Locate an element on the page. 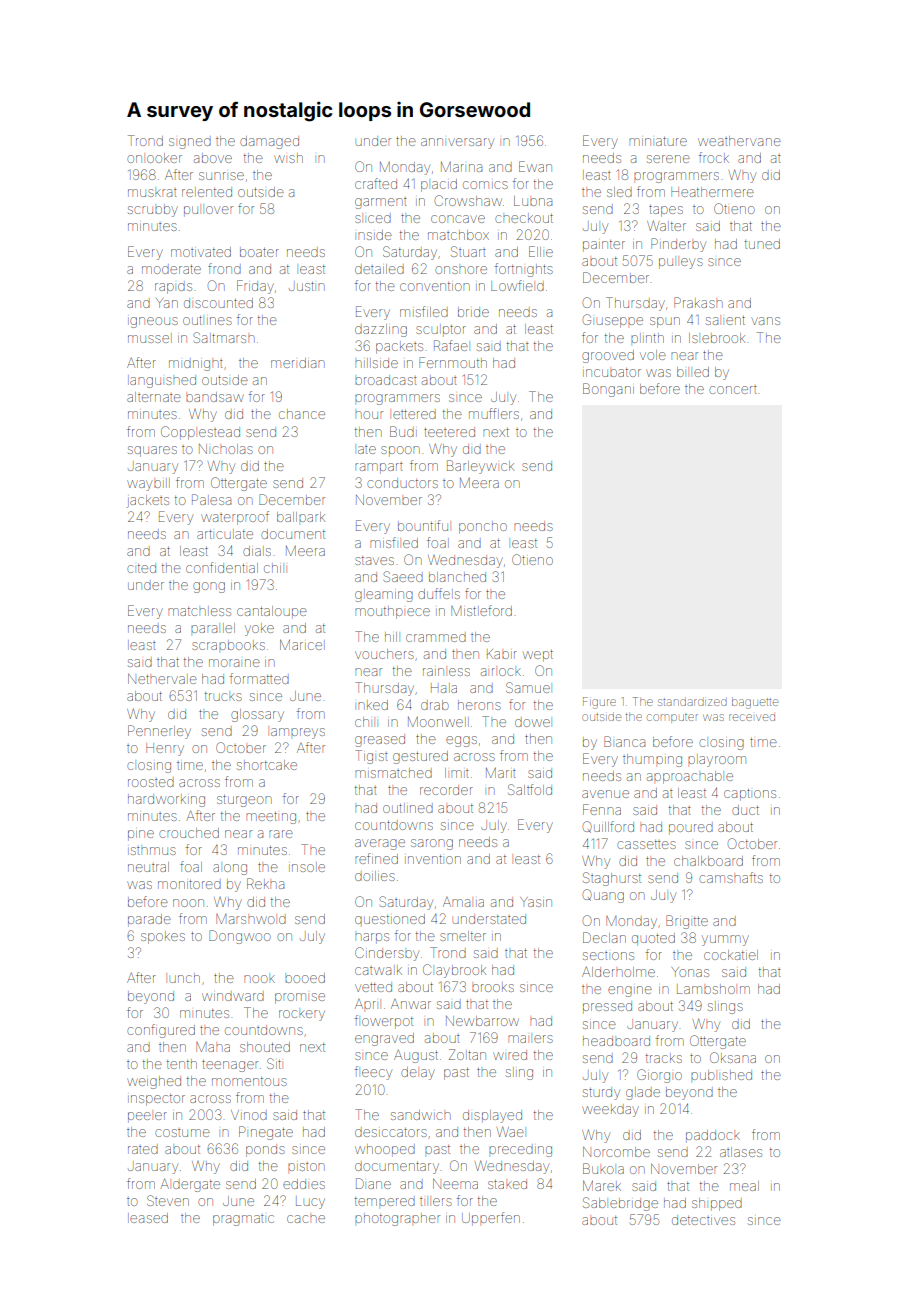 The image size is (908, 1316). along is located at coordinates (230, 869).
